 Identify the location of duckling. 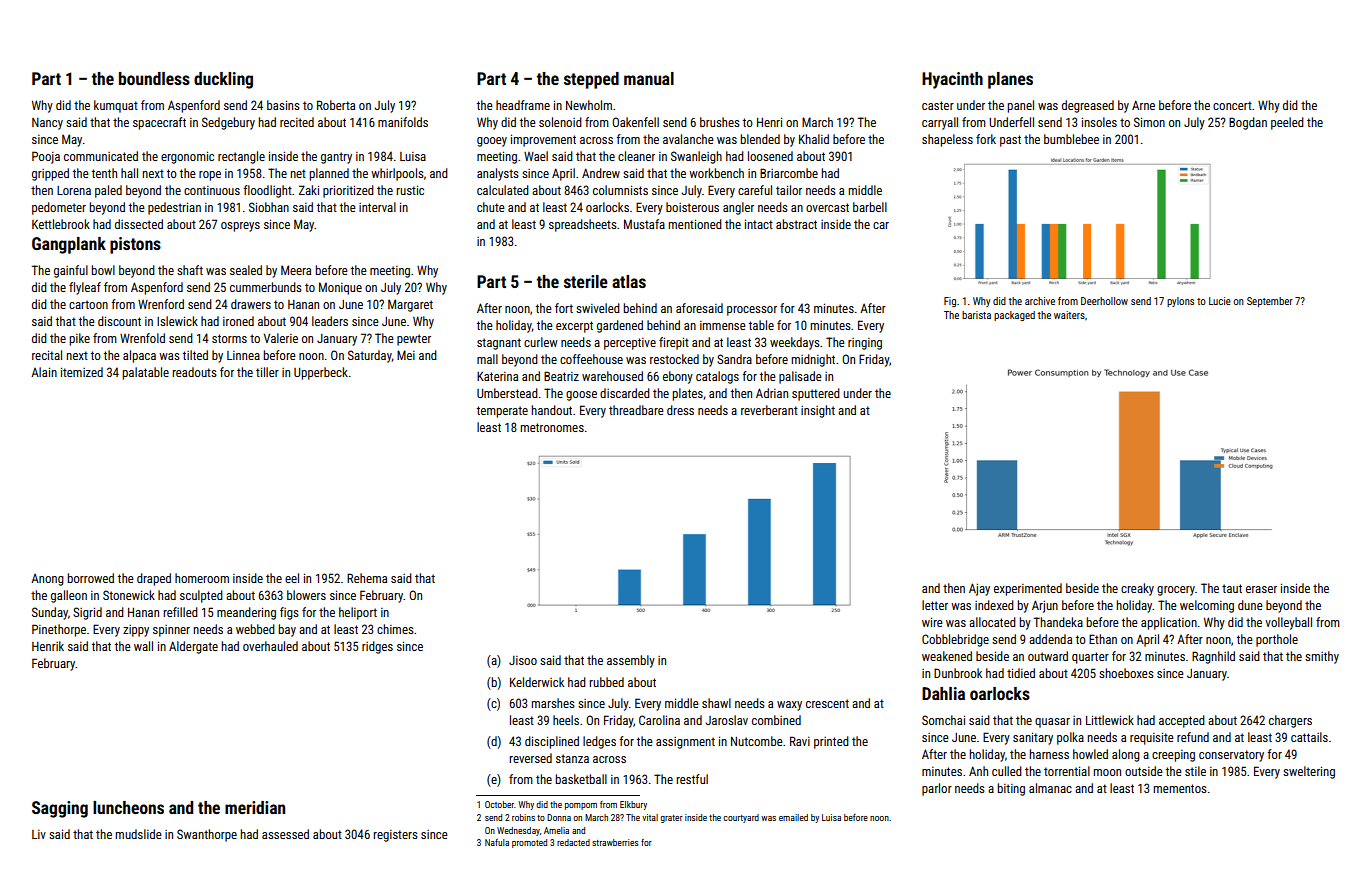
(223, 80).
